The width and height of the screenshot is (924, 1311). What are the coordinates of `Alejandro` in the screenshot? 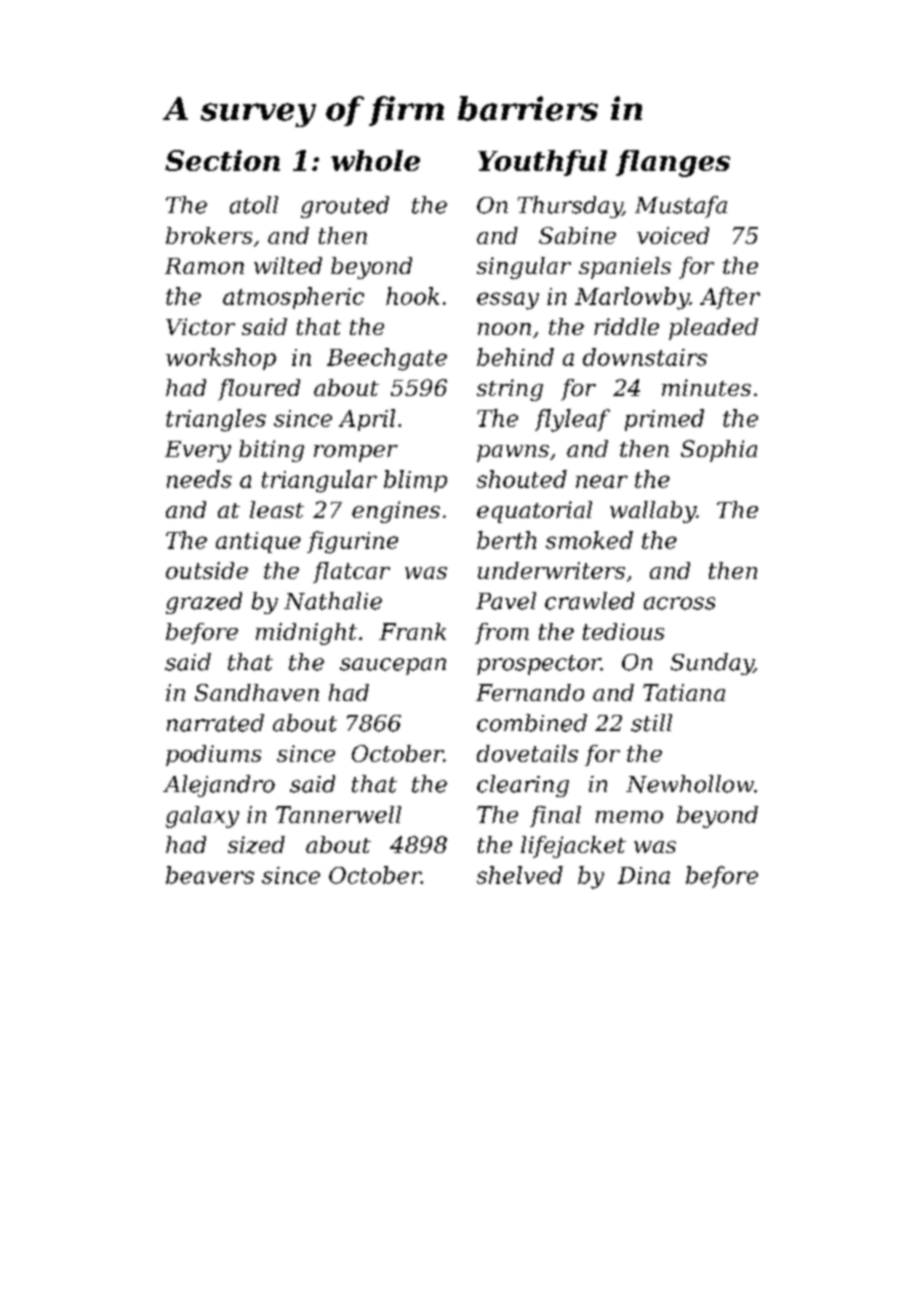 It's located at (219, 786).
